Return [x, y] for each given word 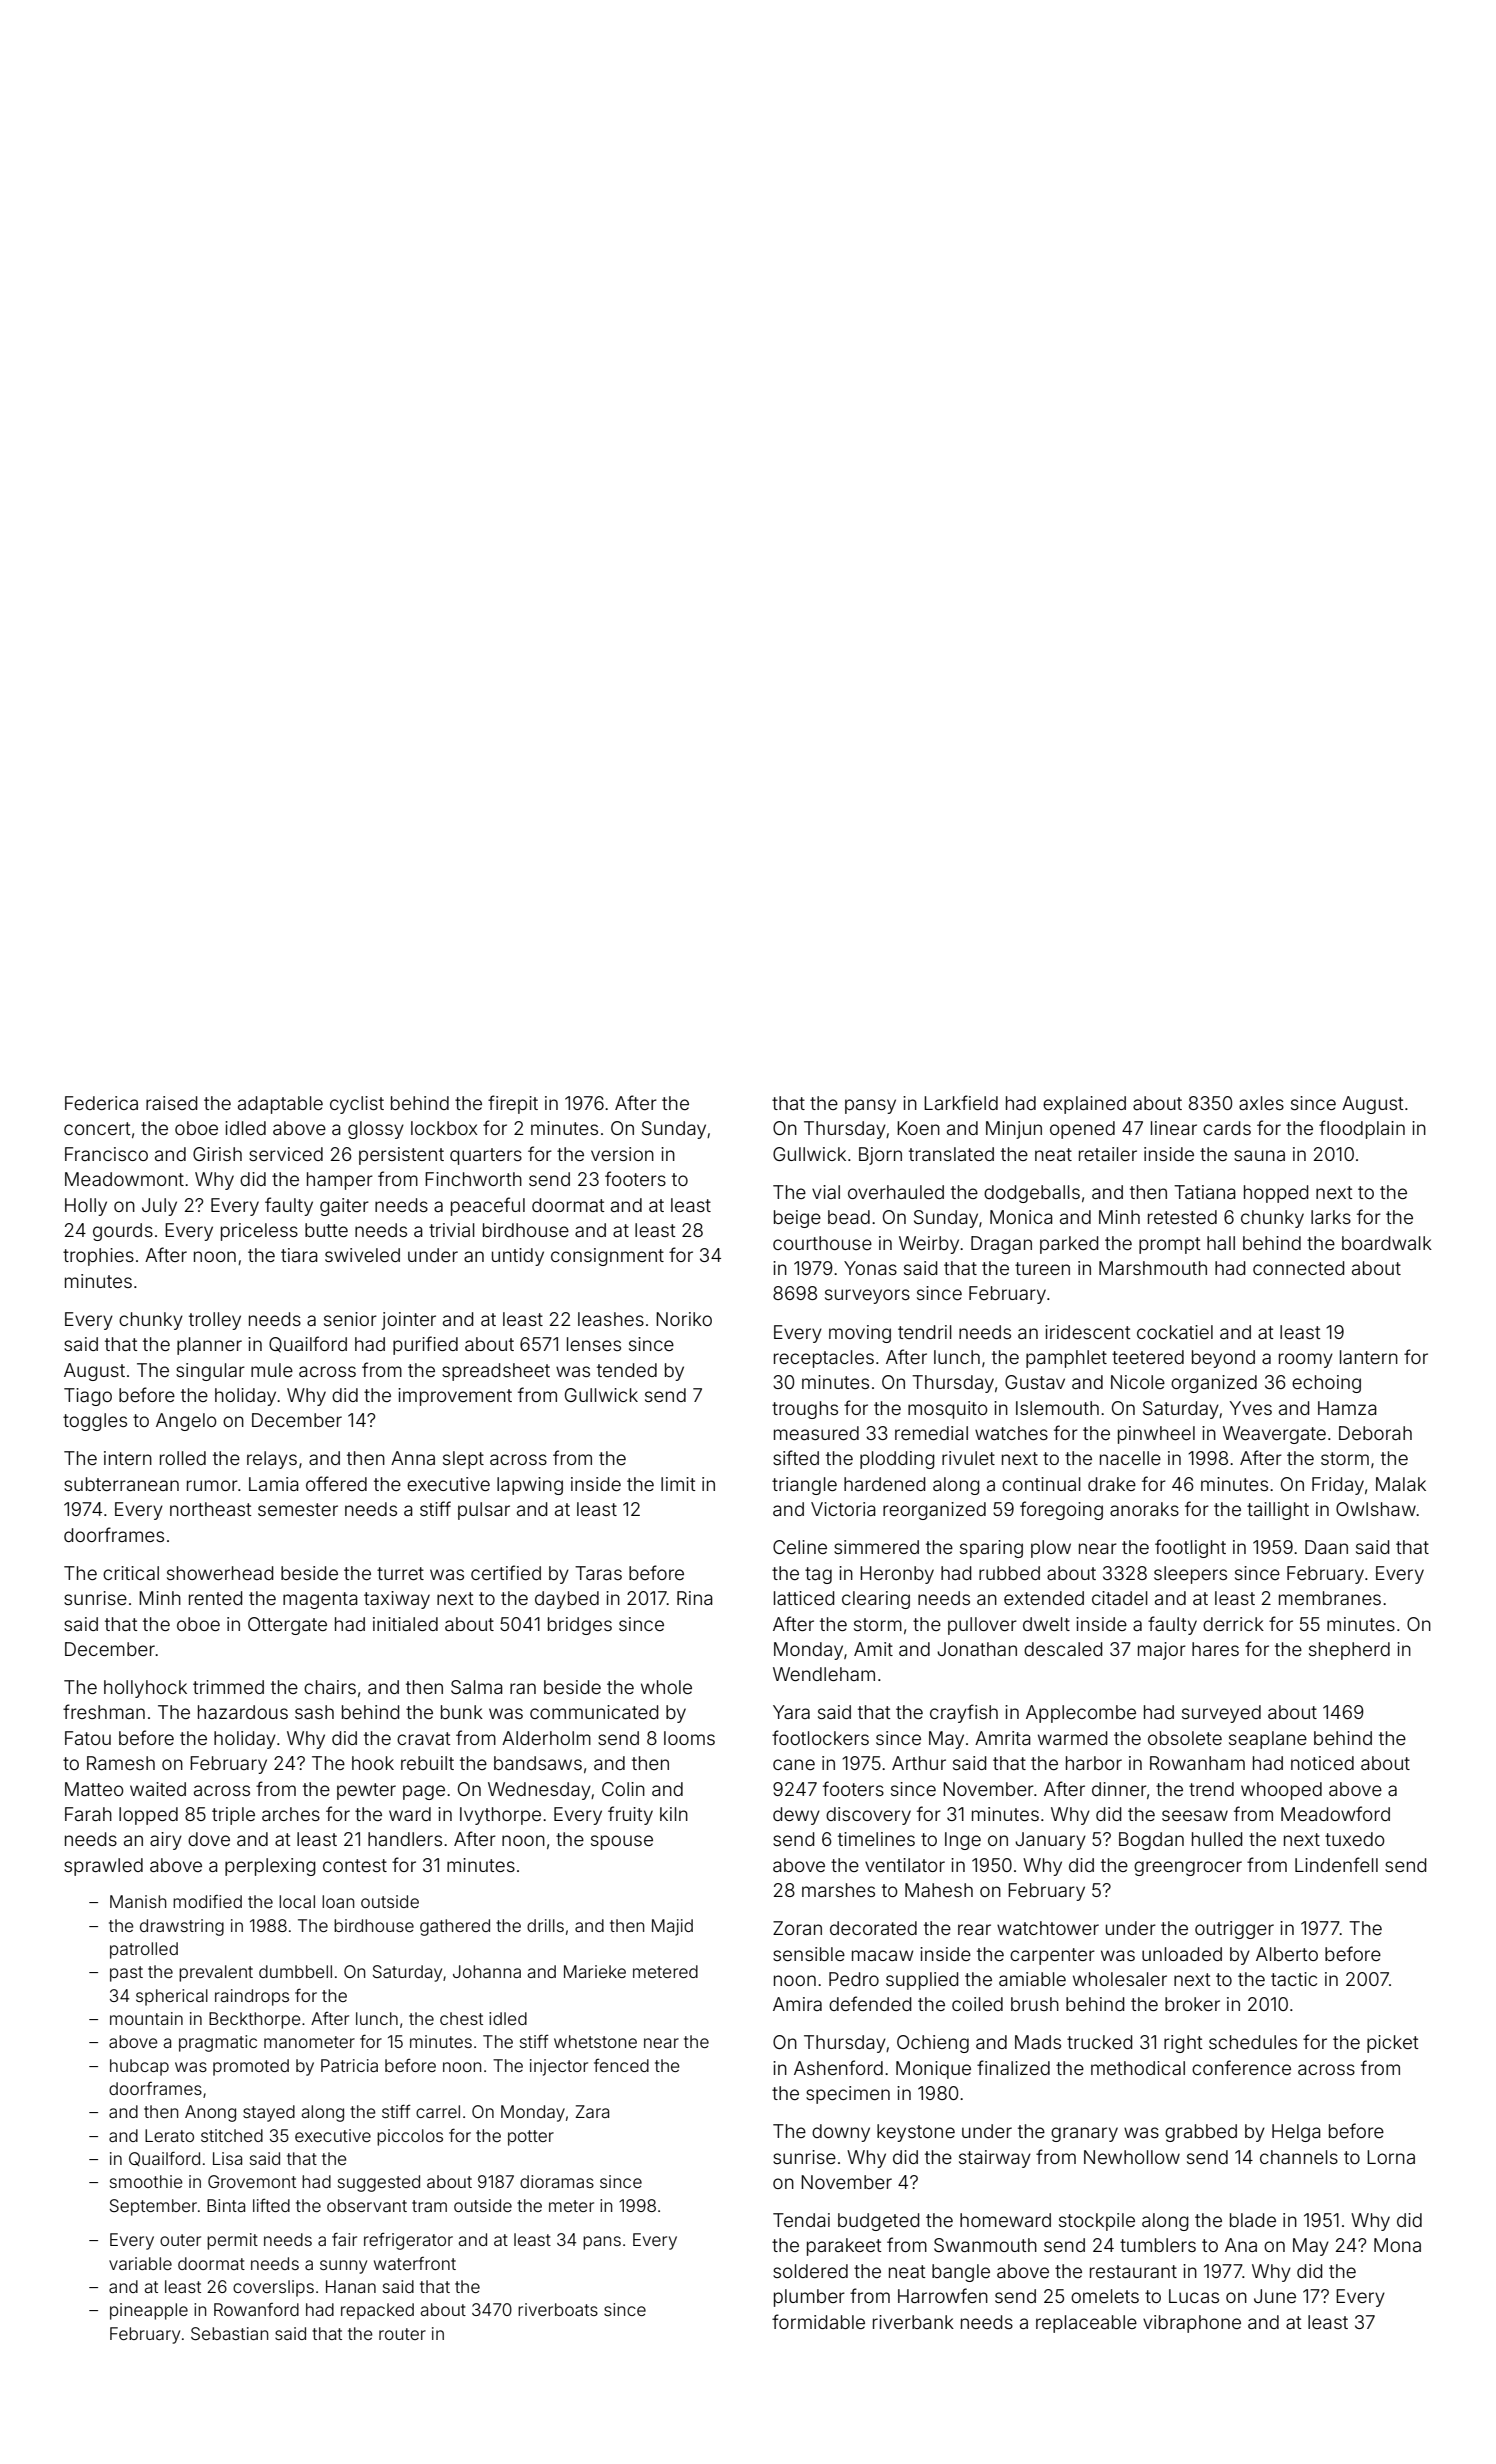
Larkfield [961, 1102]
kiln [674, 1814]
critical [131, 1573]
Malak [1401, 1484]
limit [678, 1484]
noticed [1322, 1763]
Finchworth [473, 1179]
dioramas [557, 2181]
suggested [379, 2183]
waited [158, 1789]
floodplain [1362, 1129]
